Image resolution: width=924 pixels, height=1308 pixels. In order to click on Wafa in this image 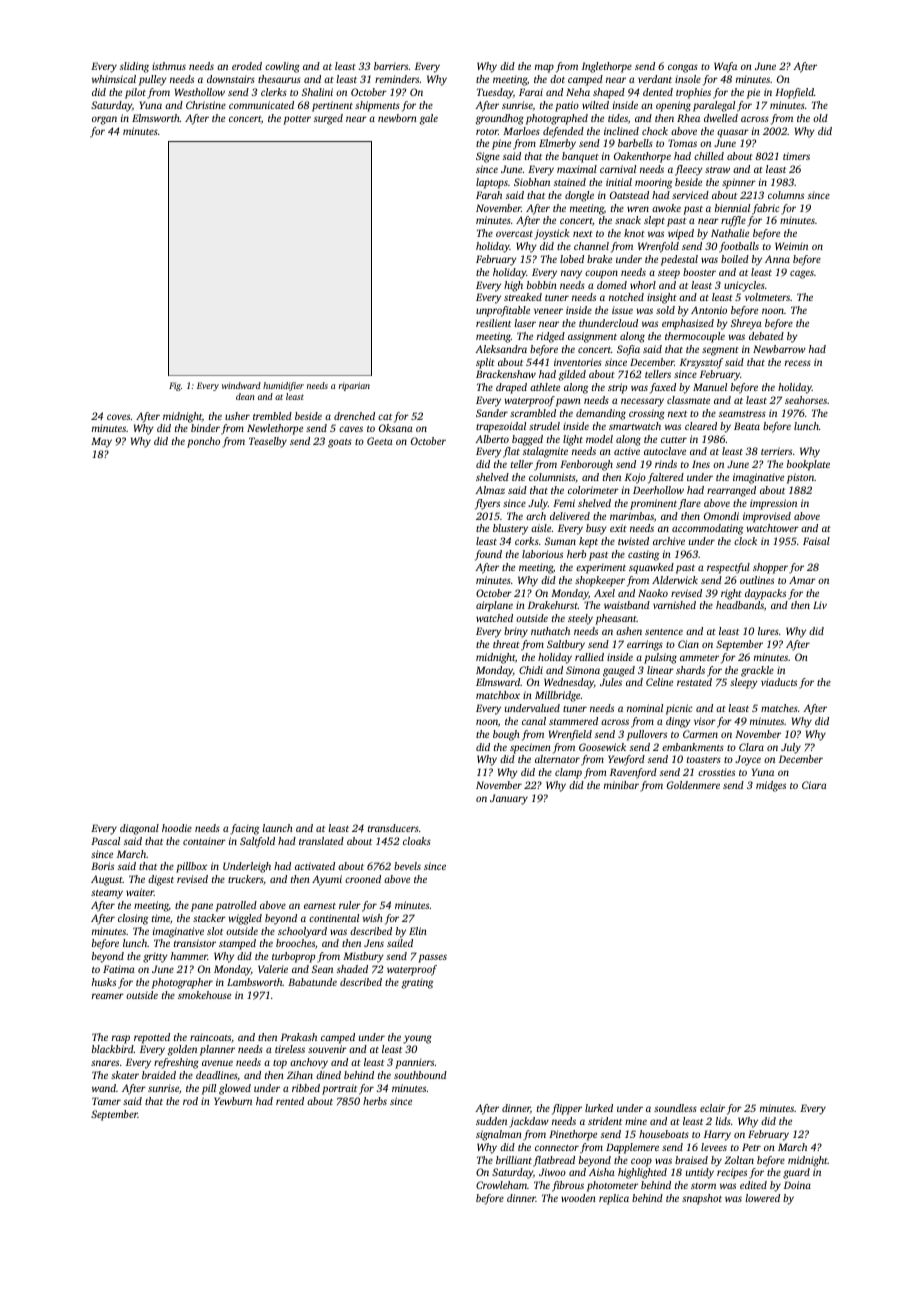, I will do `click(725, 67)`.
